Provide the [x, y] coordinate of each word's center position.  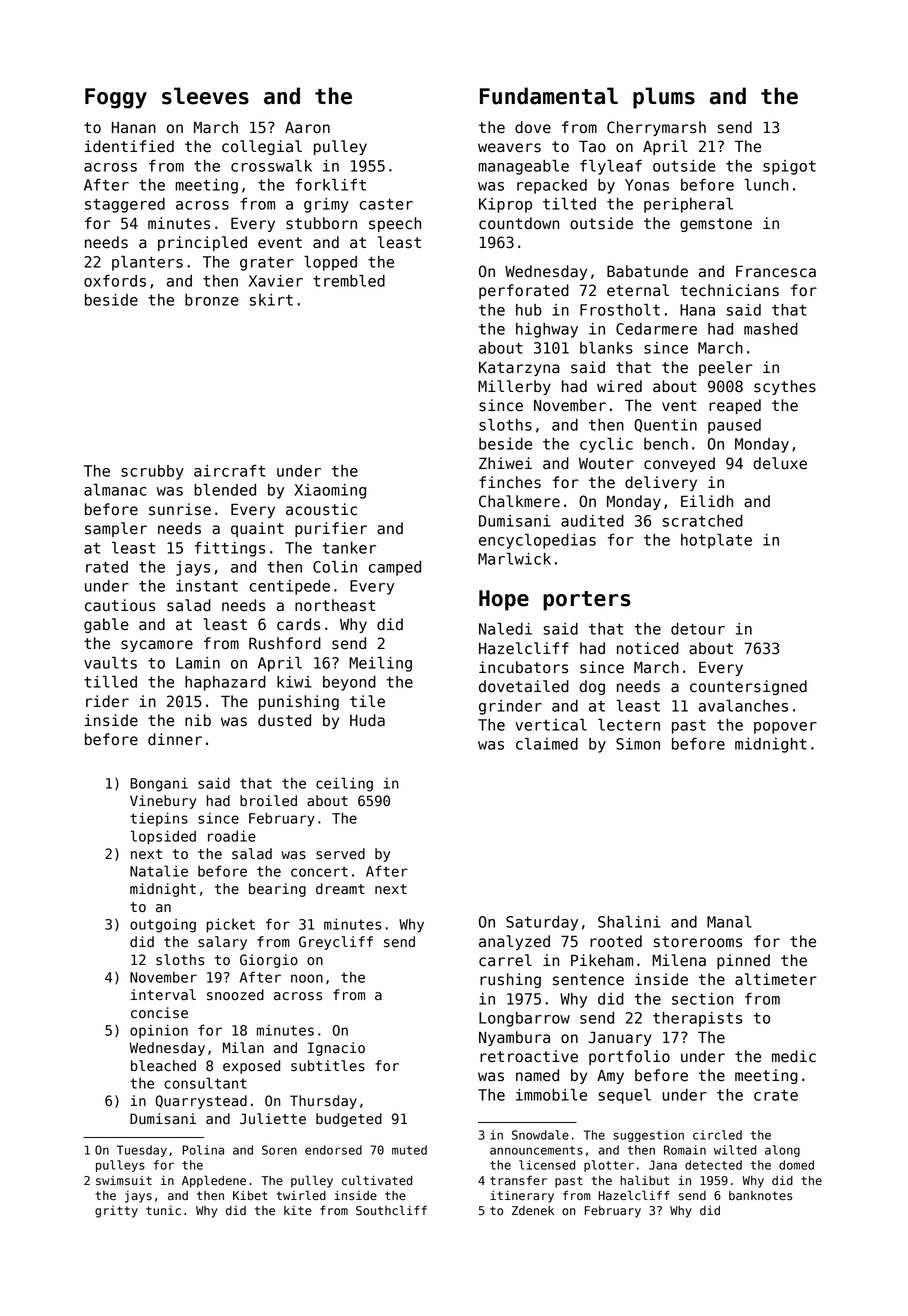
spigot [789, 167]
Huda [367, 720]
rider [107, 701]
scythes [785, 387]
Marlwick [514, 559]
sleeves [205, 96]
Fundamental [549, 96]
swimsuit [124, 1181]
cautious [120, 605]
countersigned [748, 687]
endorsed [333, 1150]
